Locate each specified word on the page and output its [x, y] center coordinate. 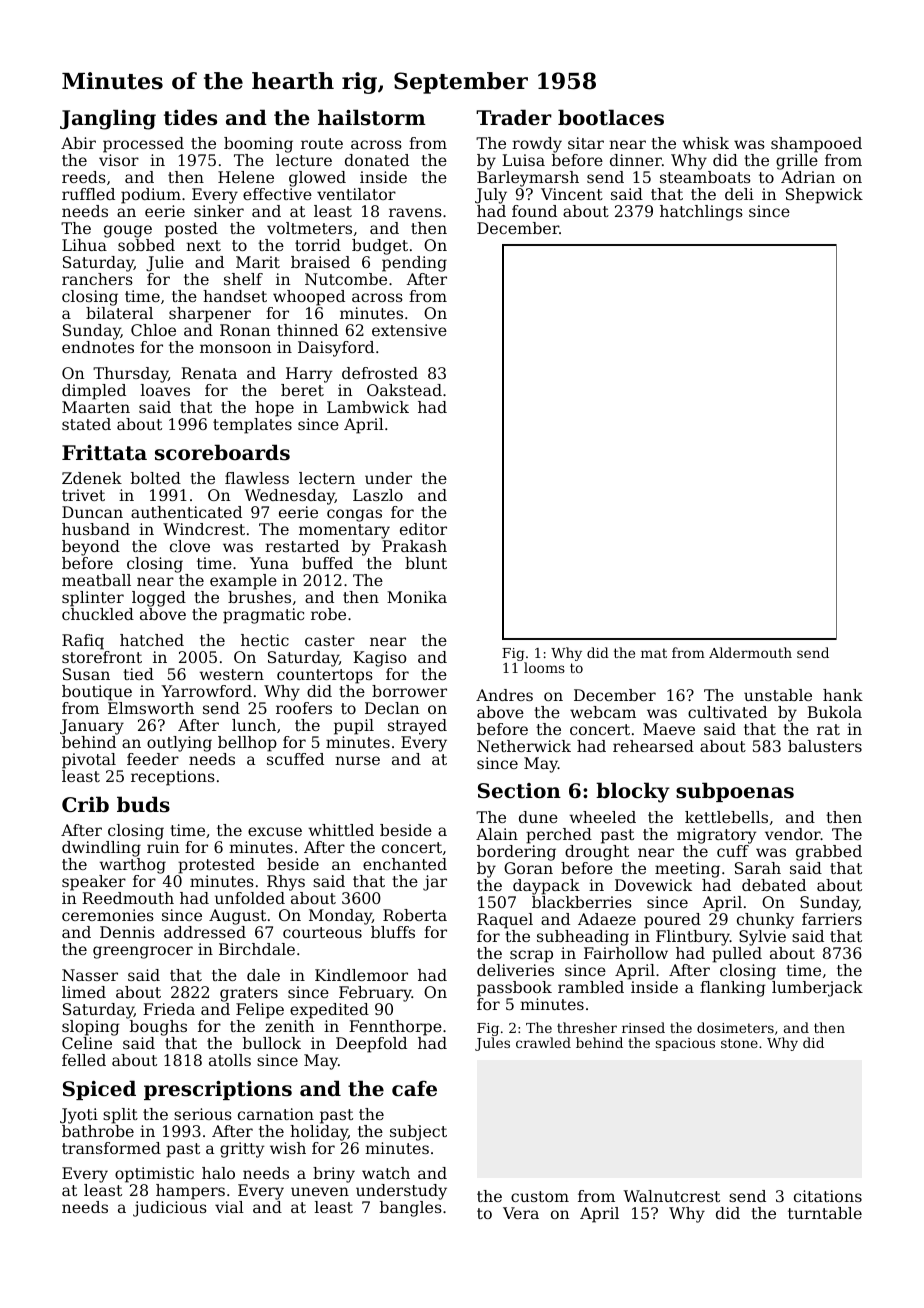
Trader [514, 117]
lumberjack [817, 989]
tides [190, 117]
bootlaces [611, 117]
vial [229, 1207]
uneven [320, 1191]
